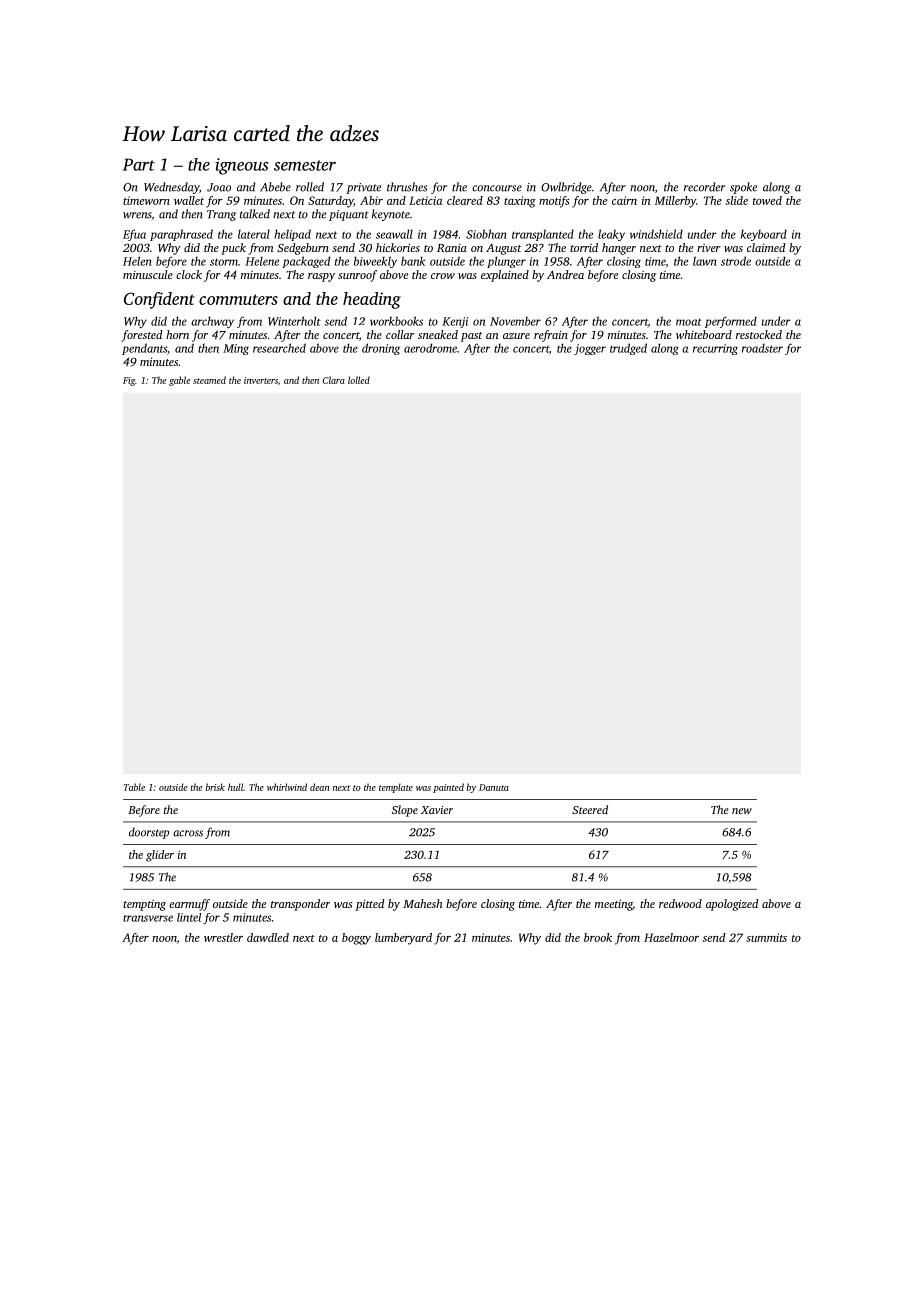  I want to click on steamed, so click(209, 380).
